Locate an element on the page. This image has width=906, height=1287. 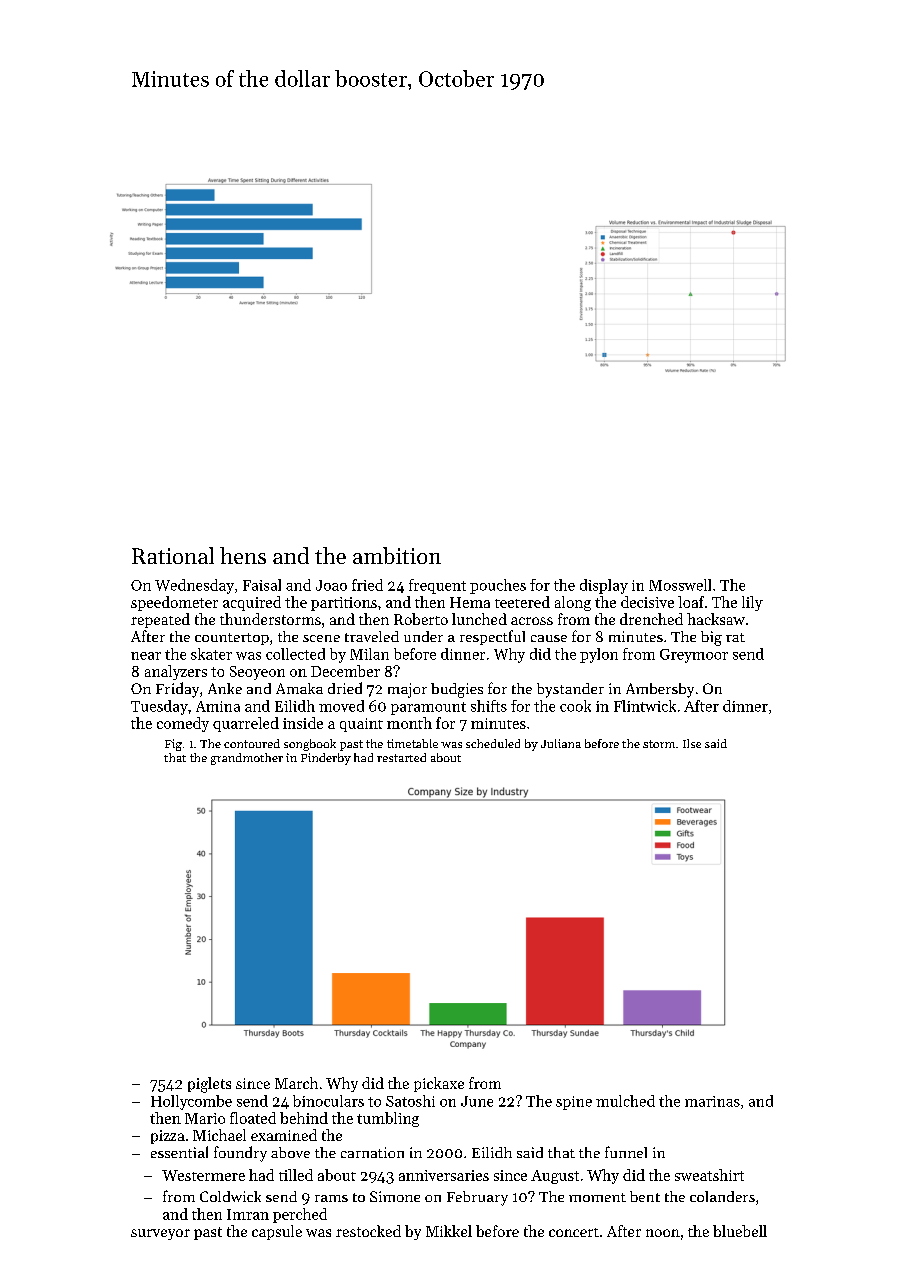
piglets is located at coordinates (209, 1085).
